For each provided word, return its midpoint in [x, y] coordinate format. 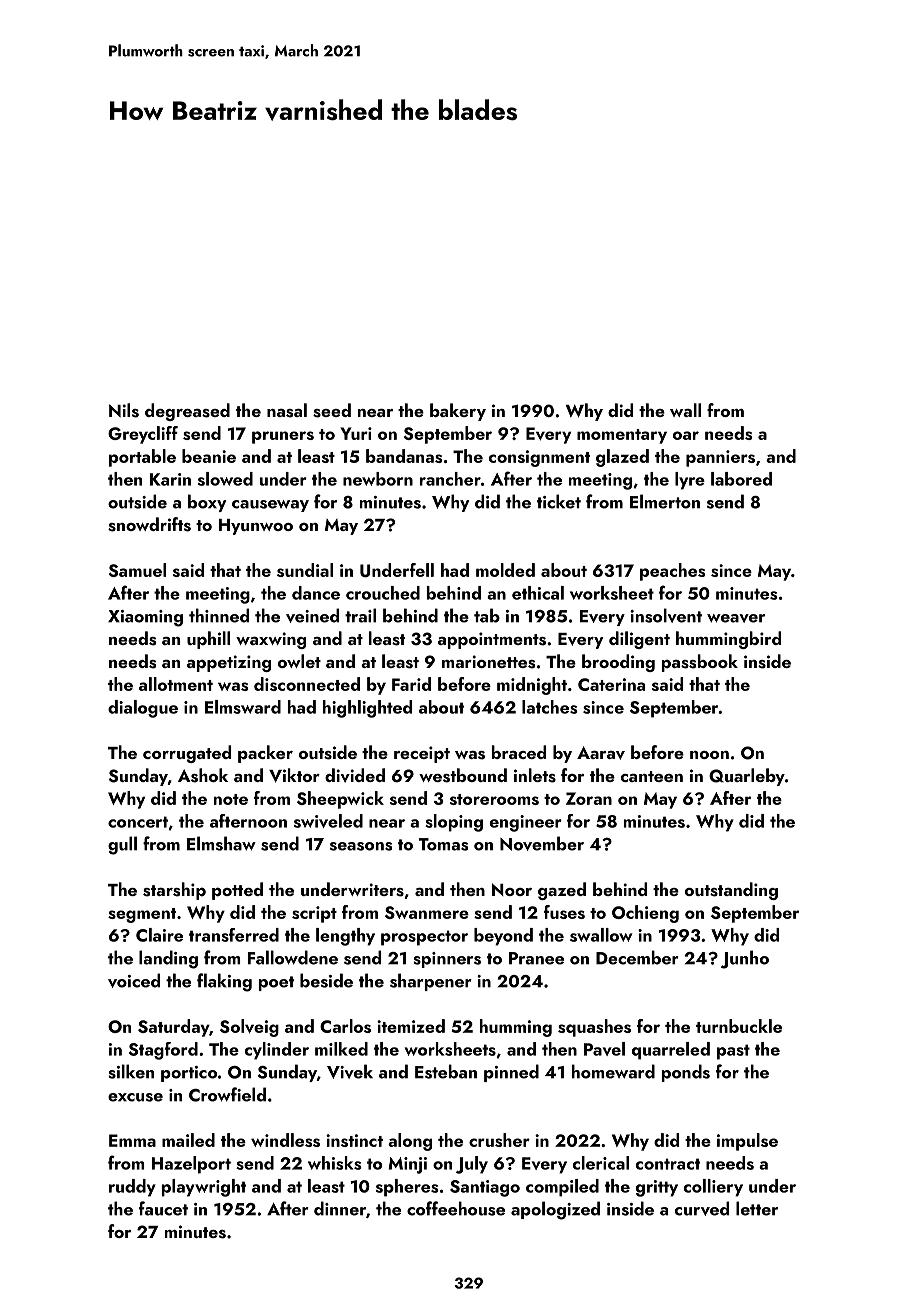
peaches [672, 572]
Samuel [137, 570]
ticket [559, 501]
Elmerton [665, 501]
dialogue [143, 709]
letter [757, 1208]
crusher [499, 1140]
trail [360, 615]
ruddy [132, 1188]
